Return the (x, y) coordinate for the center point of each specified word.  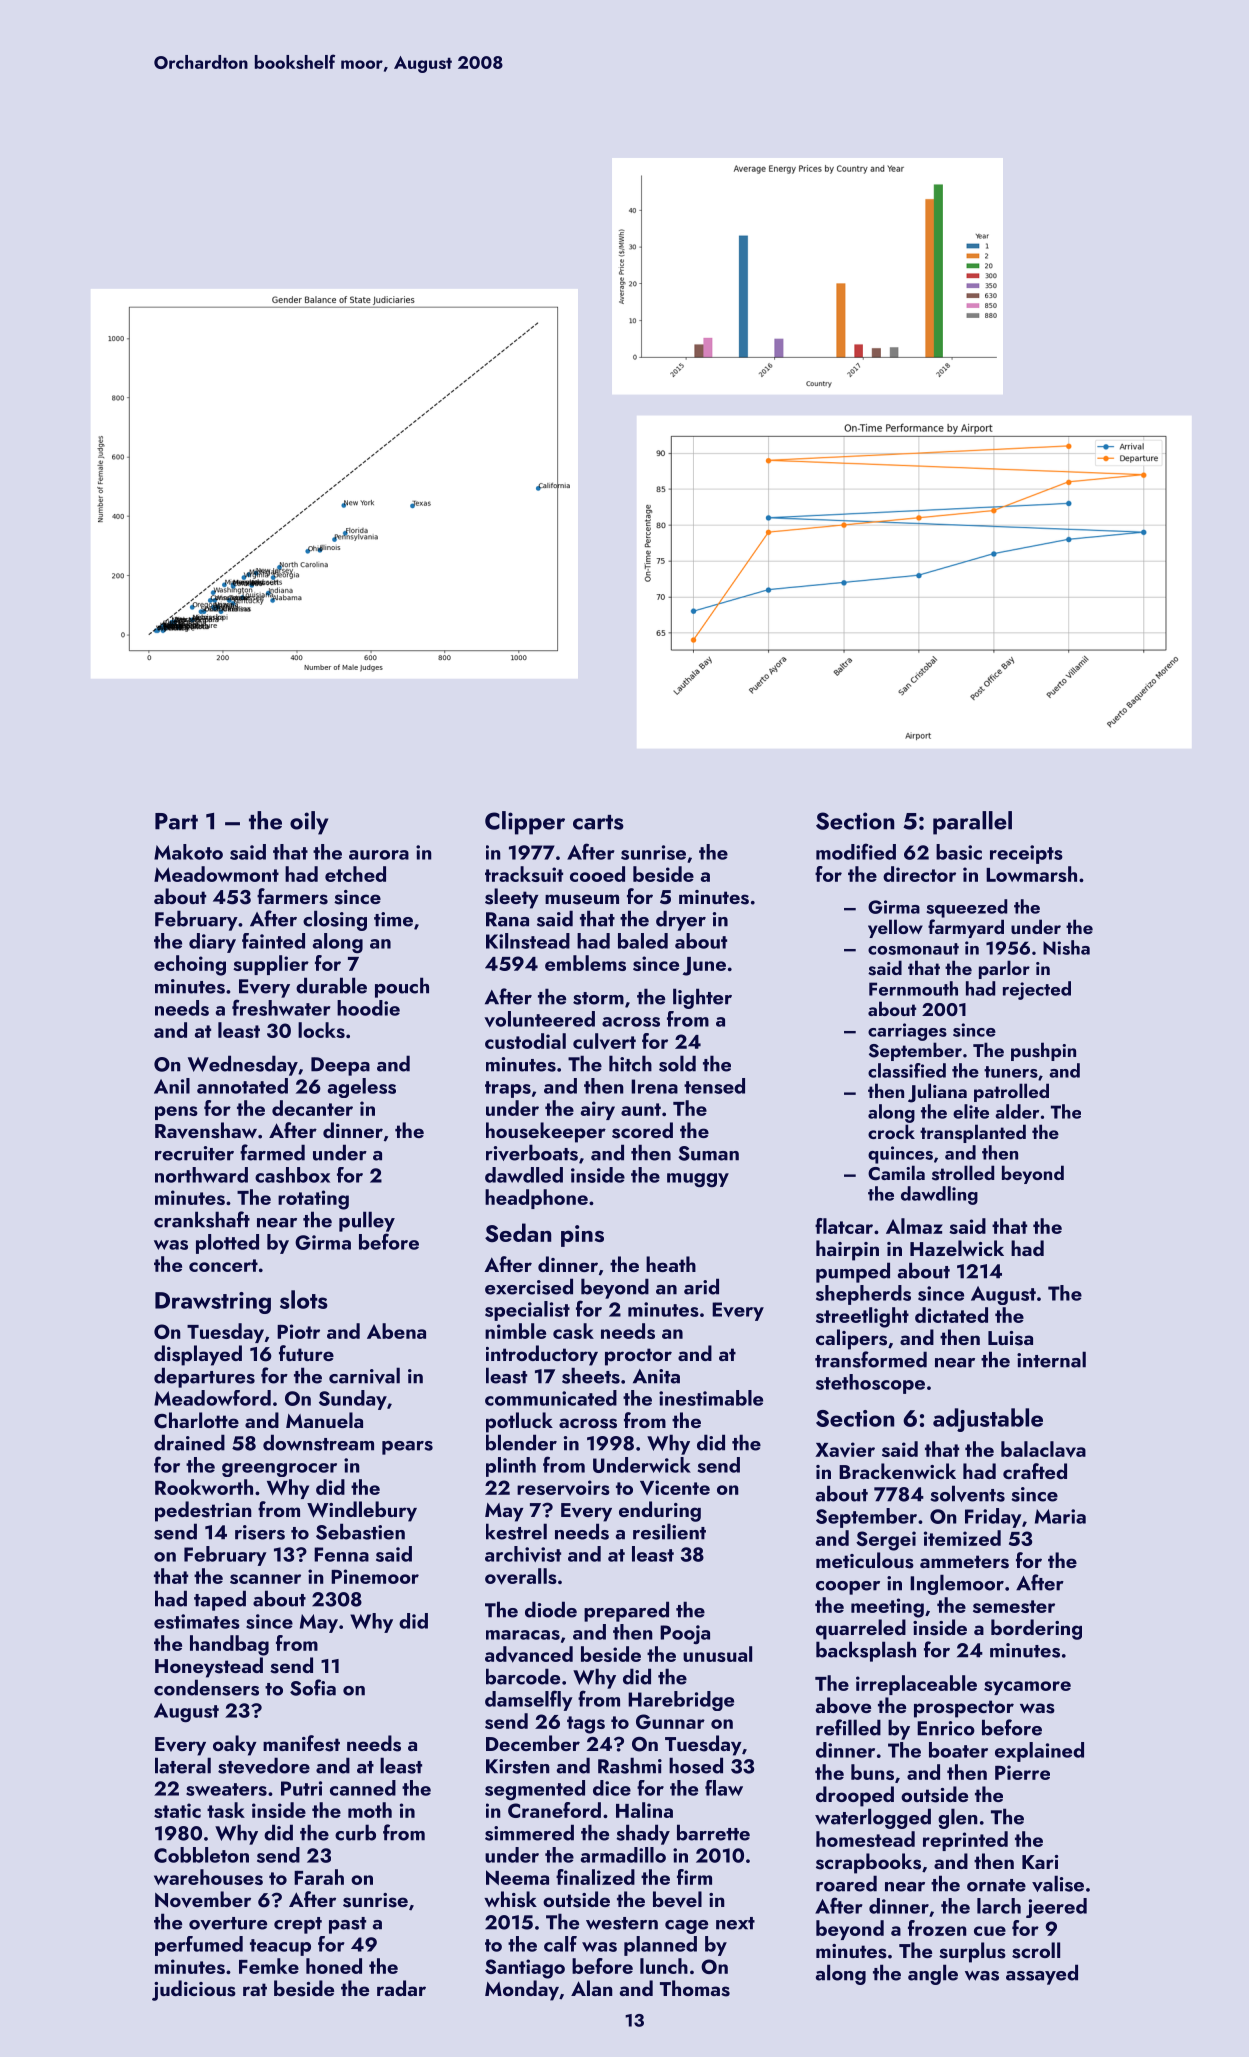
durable (331, 985)
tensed (714, 1086)
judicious (194, 1990)
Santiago (525, 1969)
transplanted (973, 1133)
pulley (367, 1221)
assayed (1042, 1974)
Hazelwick (957, 1248)
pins (582, 1236)
